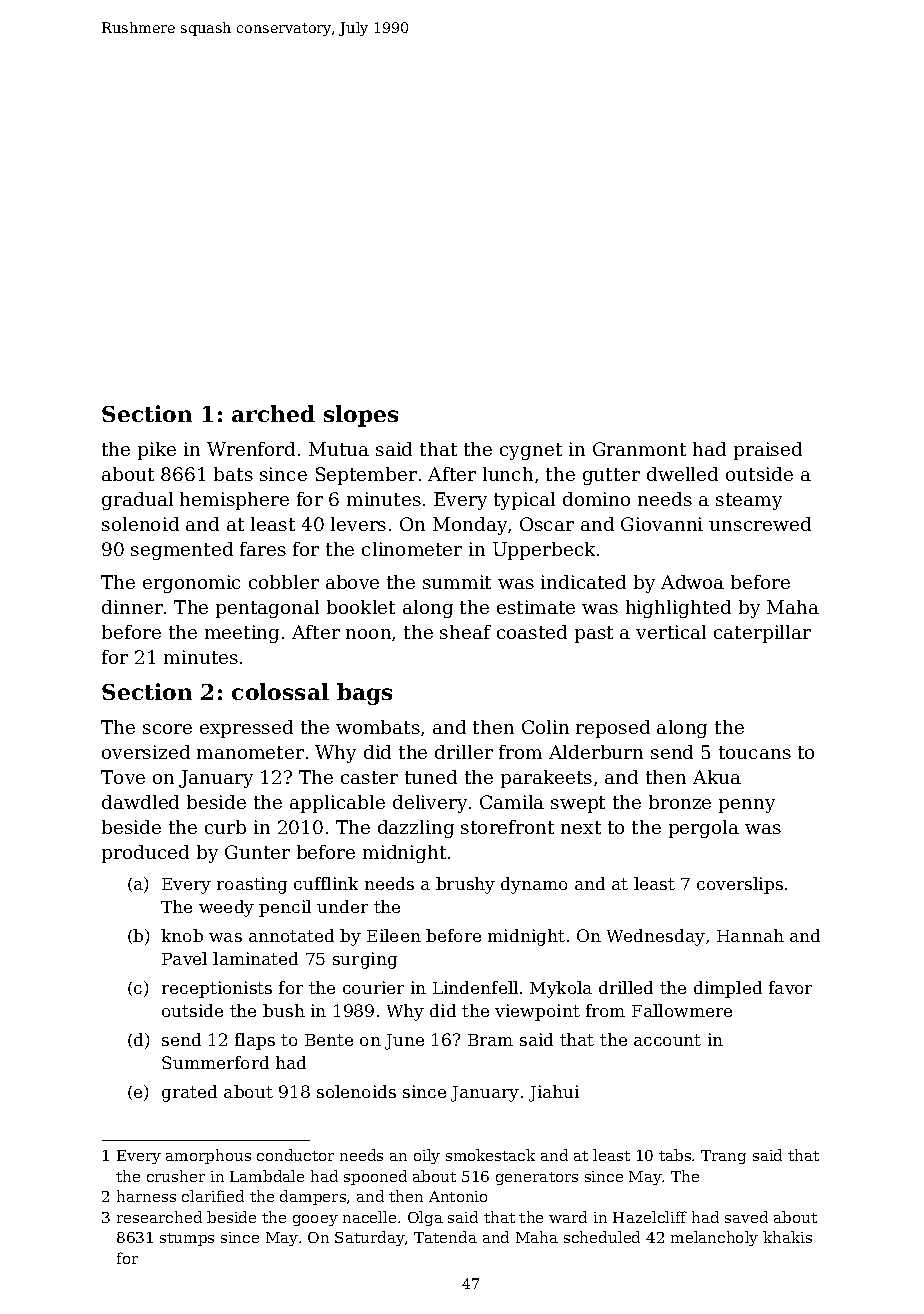 The image size is (924, 1314). Describe the element at coordinates (445, 1237) in the screenshot. I see `Tatenda` at that location.
